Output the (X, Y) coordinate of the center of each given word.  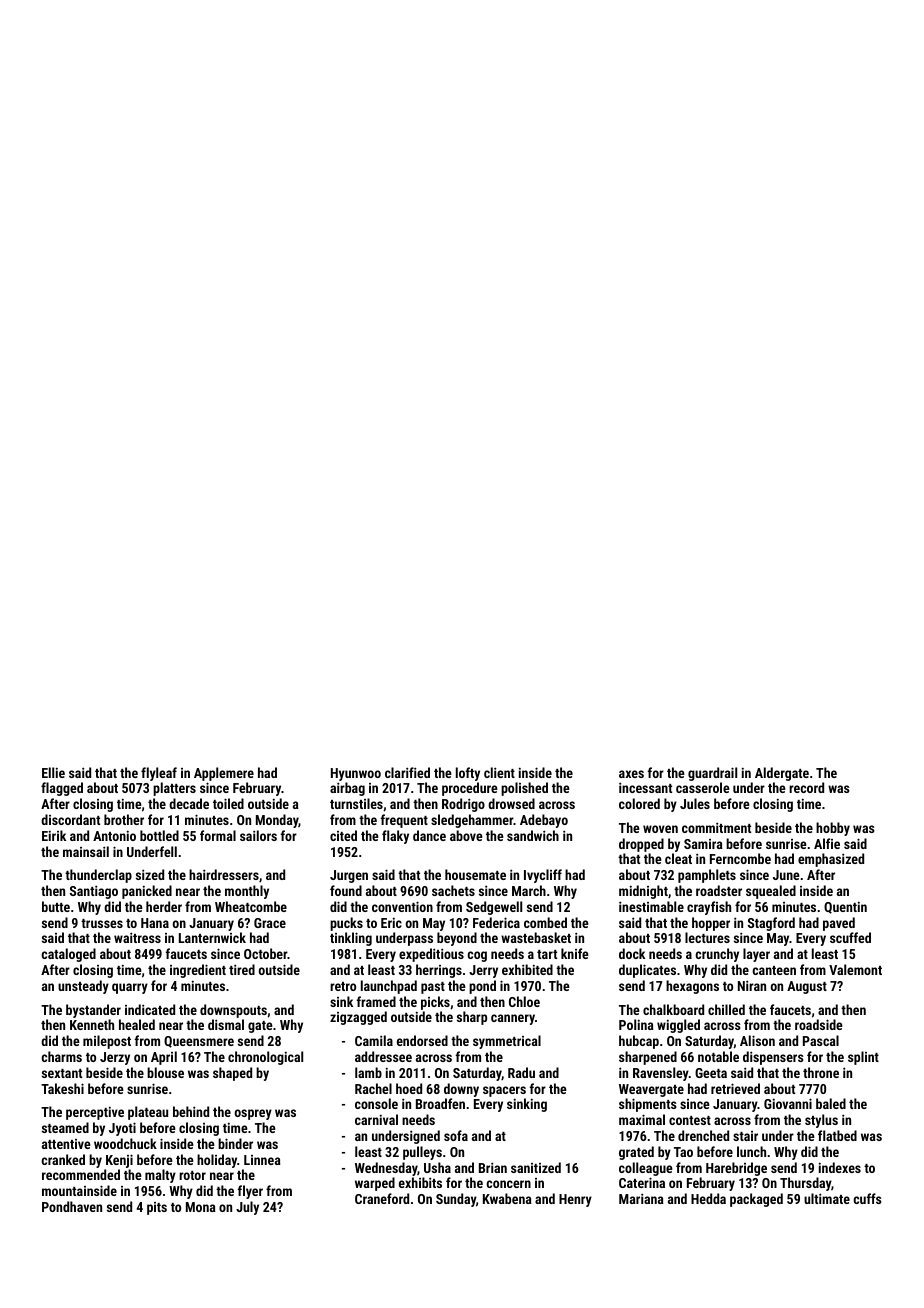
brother (124, 819)
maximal (642, 1119)
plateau (148, 1113)
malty (160, 1176)
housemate (475, 874)
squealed (771, 892)
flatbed (837, 1135)
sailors (258, 835)
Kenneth (92, 1024)
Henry (575, 1200)
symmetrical (507, 1042)
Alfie (827, 843)
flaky (395, 837)
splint (863, 1058)
